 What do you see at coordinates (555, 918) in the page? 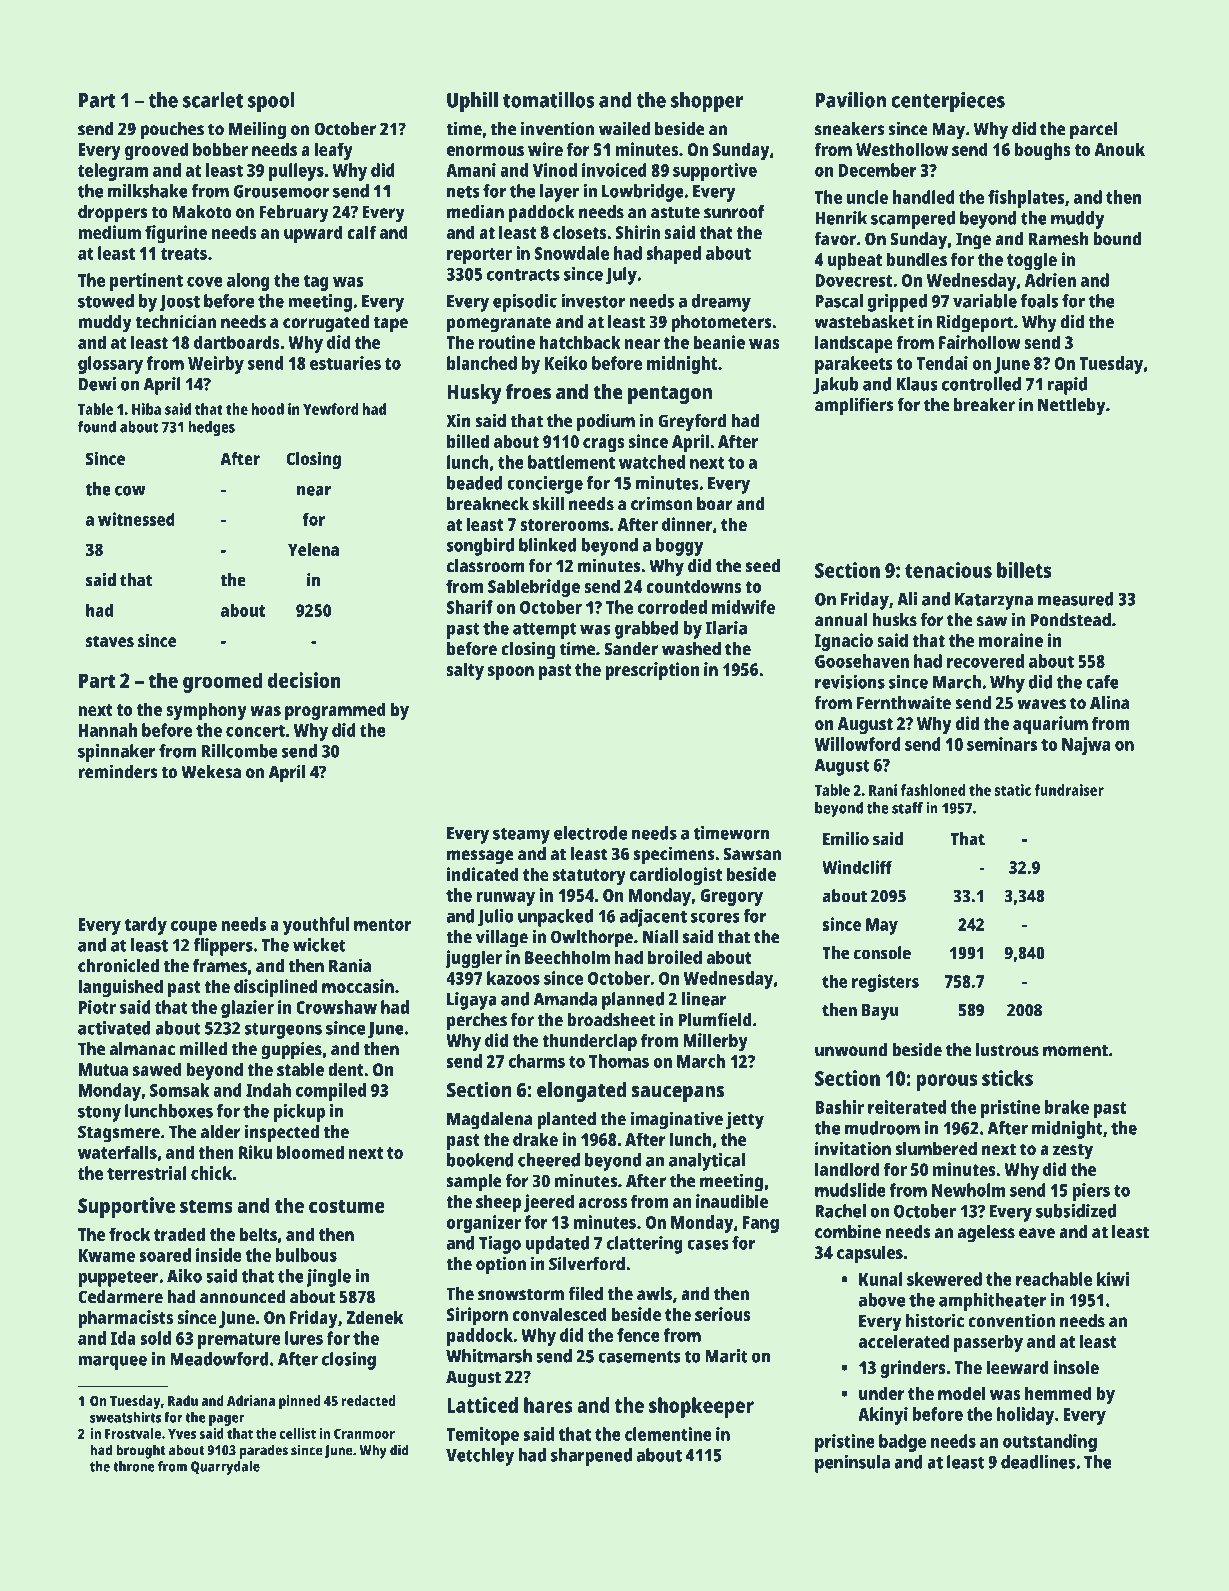
I see `unpacked` at bounding box center [555, 918].
